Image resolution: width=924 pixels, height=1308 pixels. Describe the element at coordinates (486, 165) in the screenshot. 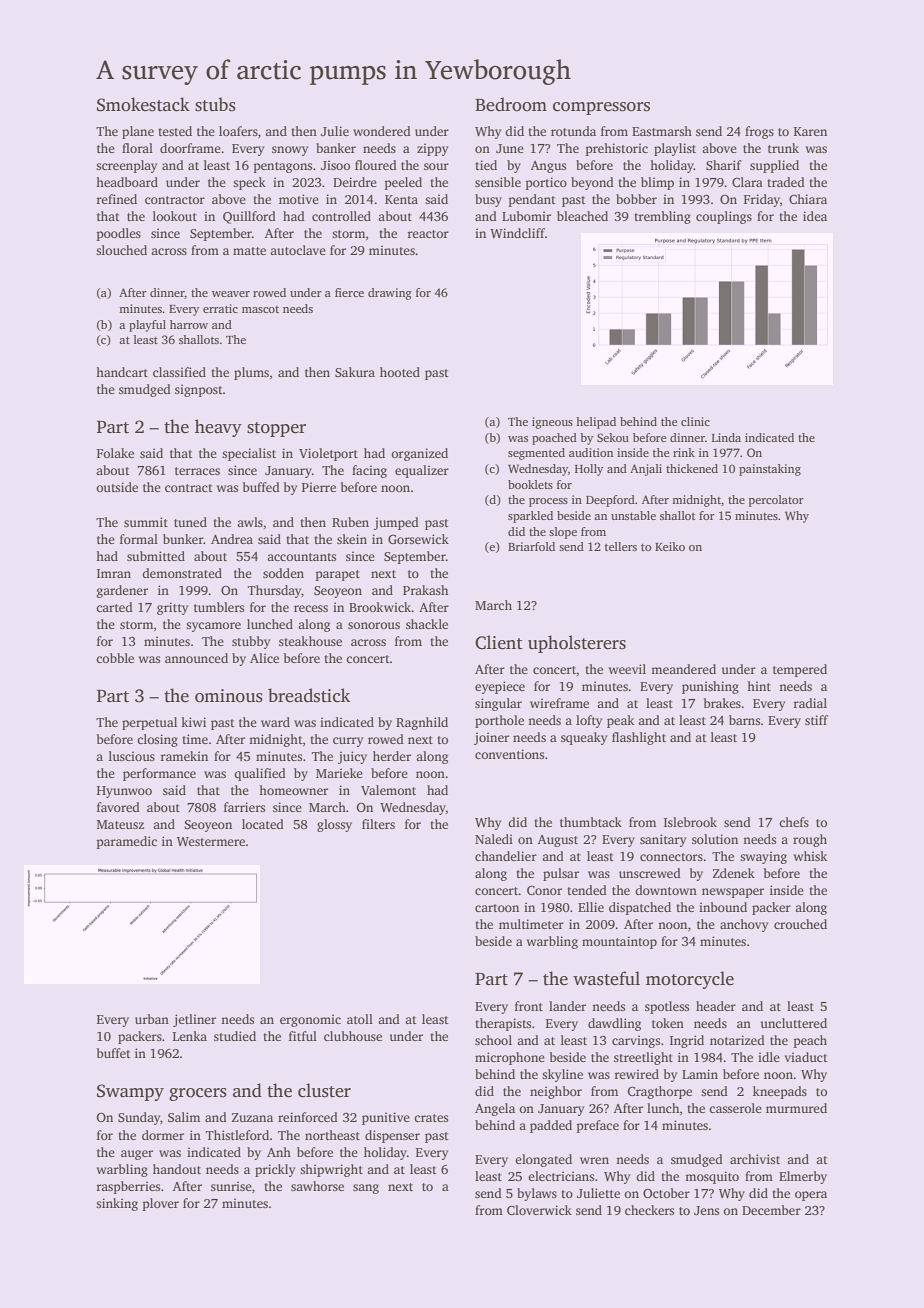

I see `tied` at that location.
